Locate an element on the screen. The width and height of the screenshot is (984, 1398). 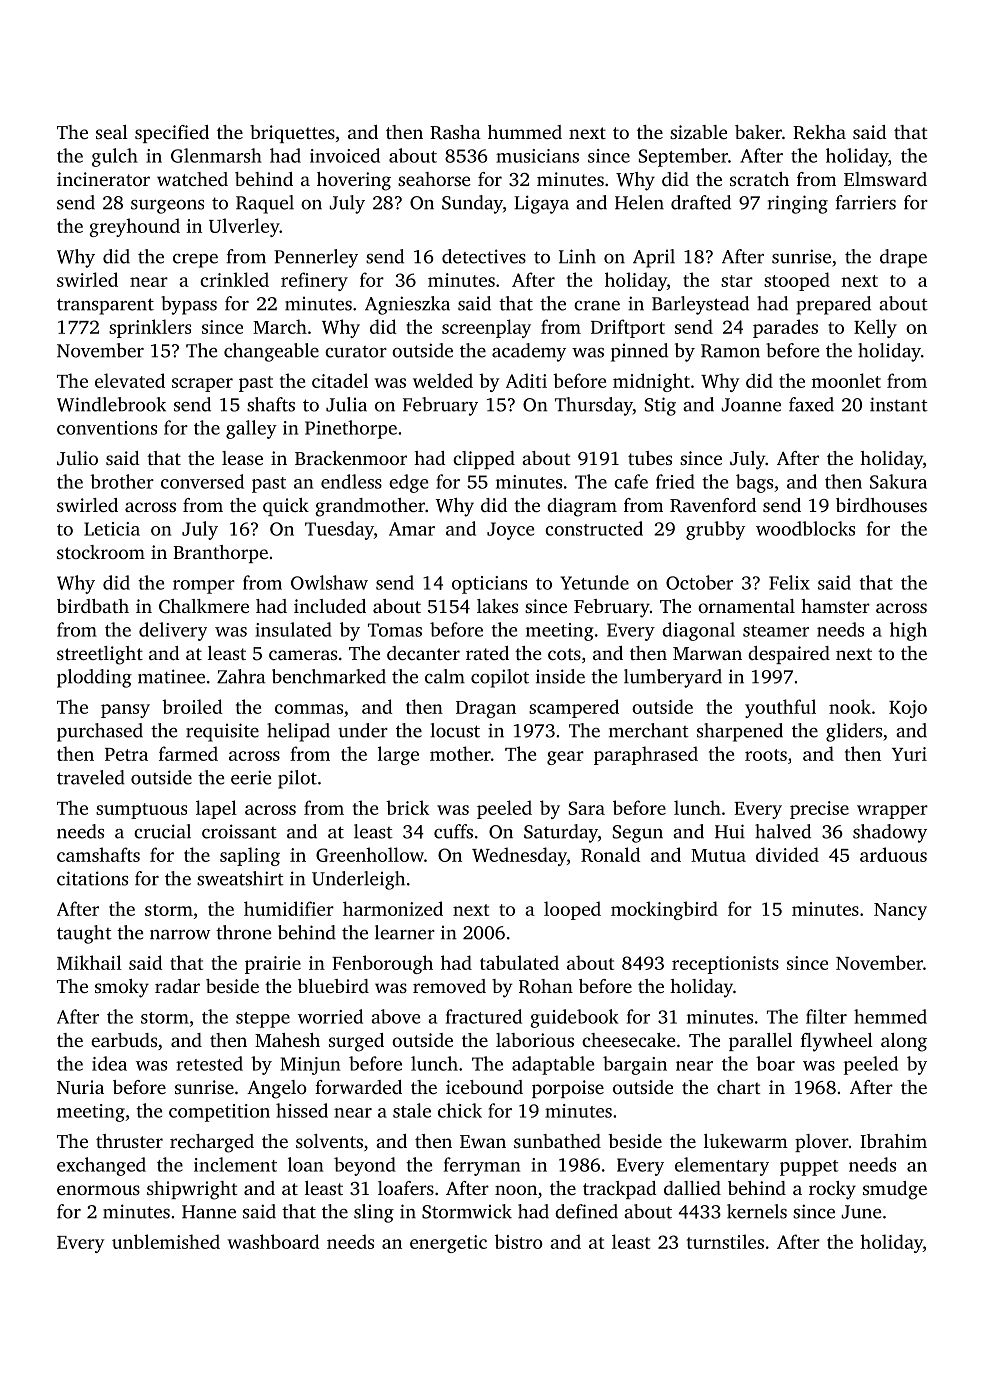
thruster is located at coordinates (129, 1141).
